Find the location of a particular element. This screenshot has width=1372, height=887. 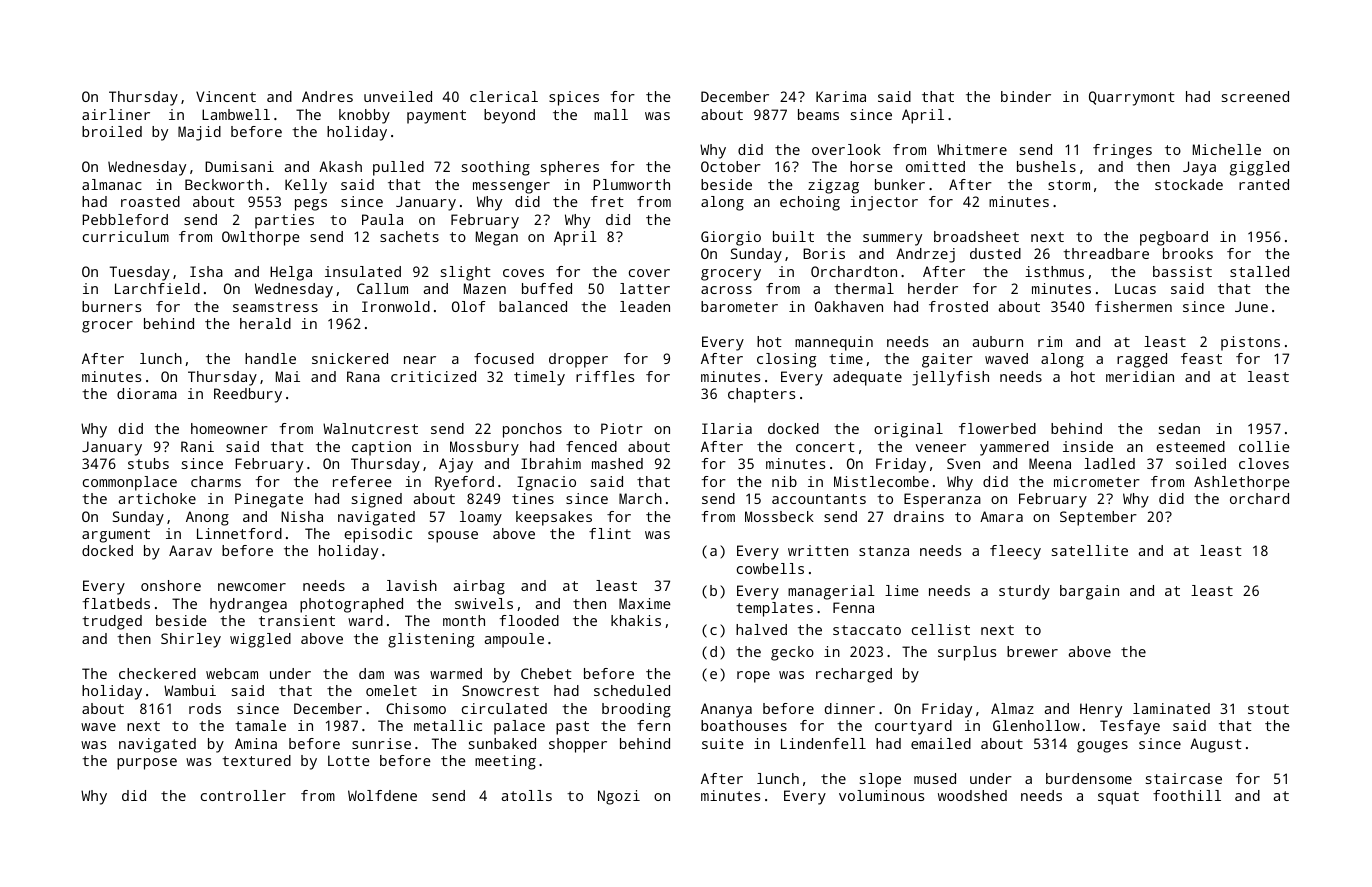

Karima is located at coordinates (841, 96).
